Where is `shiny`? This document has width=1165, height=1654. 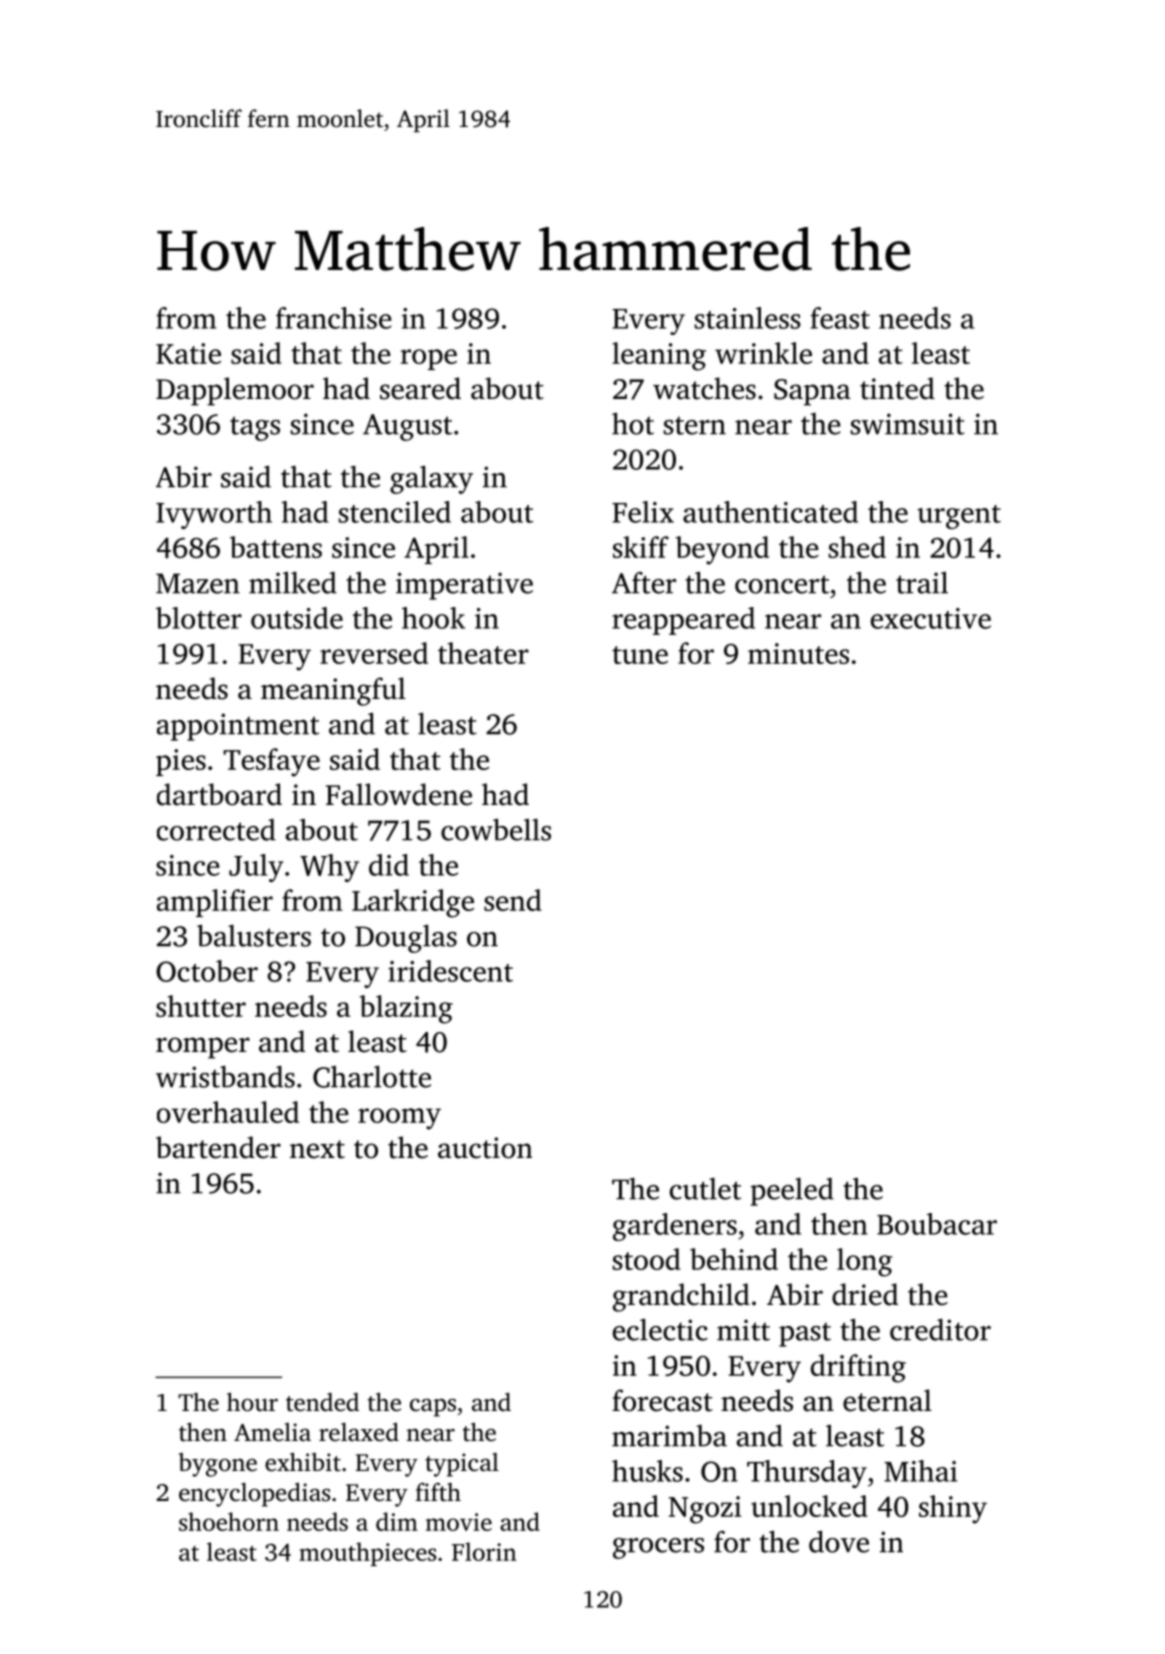
shiny is located at coordinates (953, 1509).
